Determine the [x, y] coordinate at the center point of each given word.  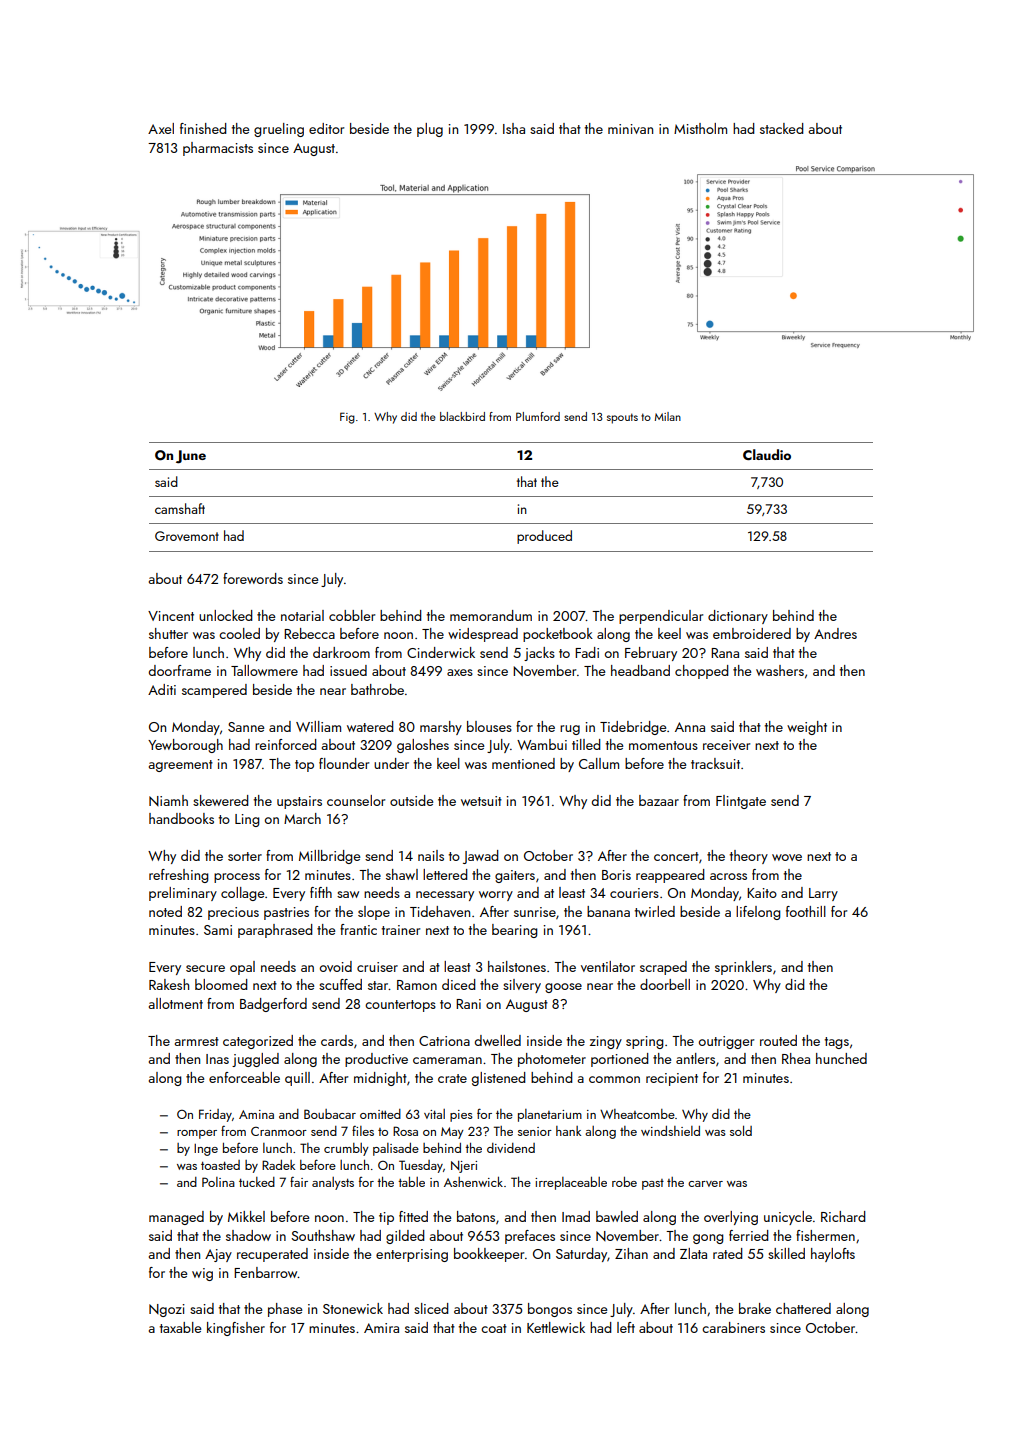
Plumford [538, 416]
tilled [586, 744]
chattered [803, 1308]
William [318, 726]
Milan [668, 416]
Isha [514, 128]
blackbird [462, 416]
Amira [381, 1328]
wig [202, 1274]
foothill [806, 911]
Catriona [444, 1041]
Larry [823, 894]
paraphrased [275, 931]
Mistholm [700, 128]
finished [203, 128]
